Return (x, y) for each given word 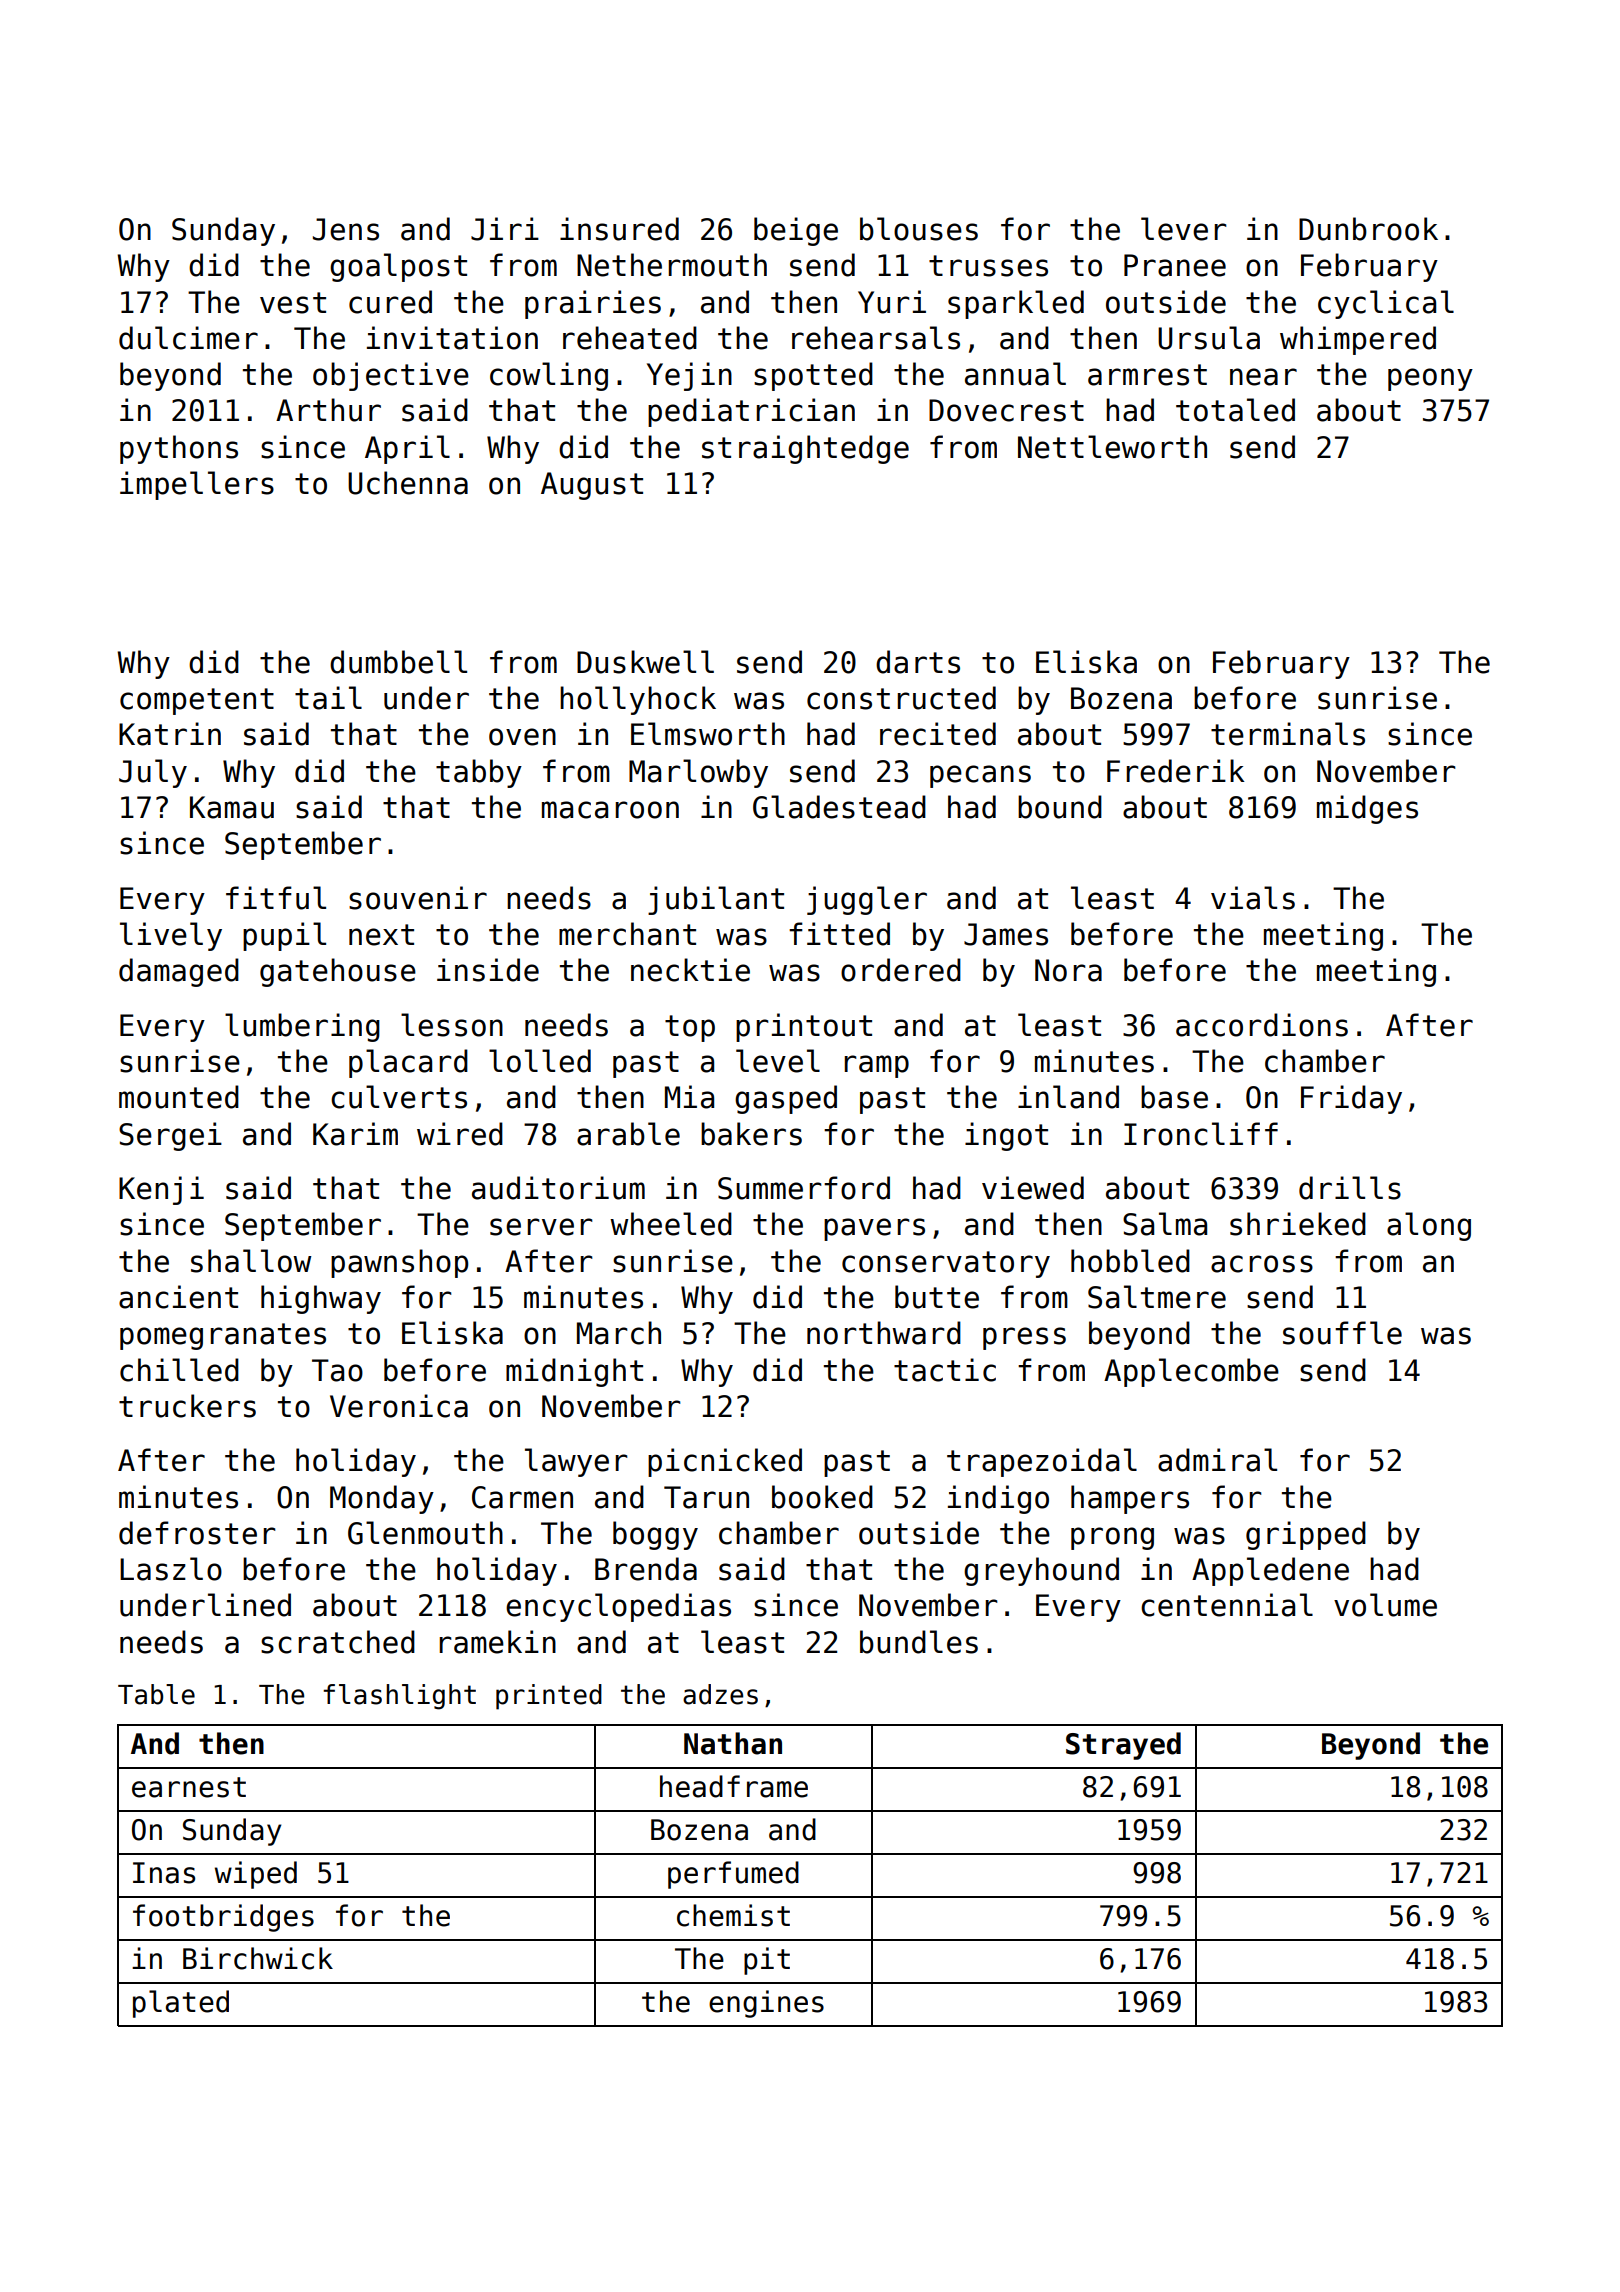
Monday (382, 1499)
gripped (1306, 1535)
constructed (901, 698)
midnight (574, 1372)
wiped (256, 1875)
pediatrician (751, 412)
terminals (1288, 734)
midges (1367, 809)
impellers (197, 485)
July (153, 773)
